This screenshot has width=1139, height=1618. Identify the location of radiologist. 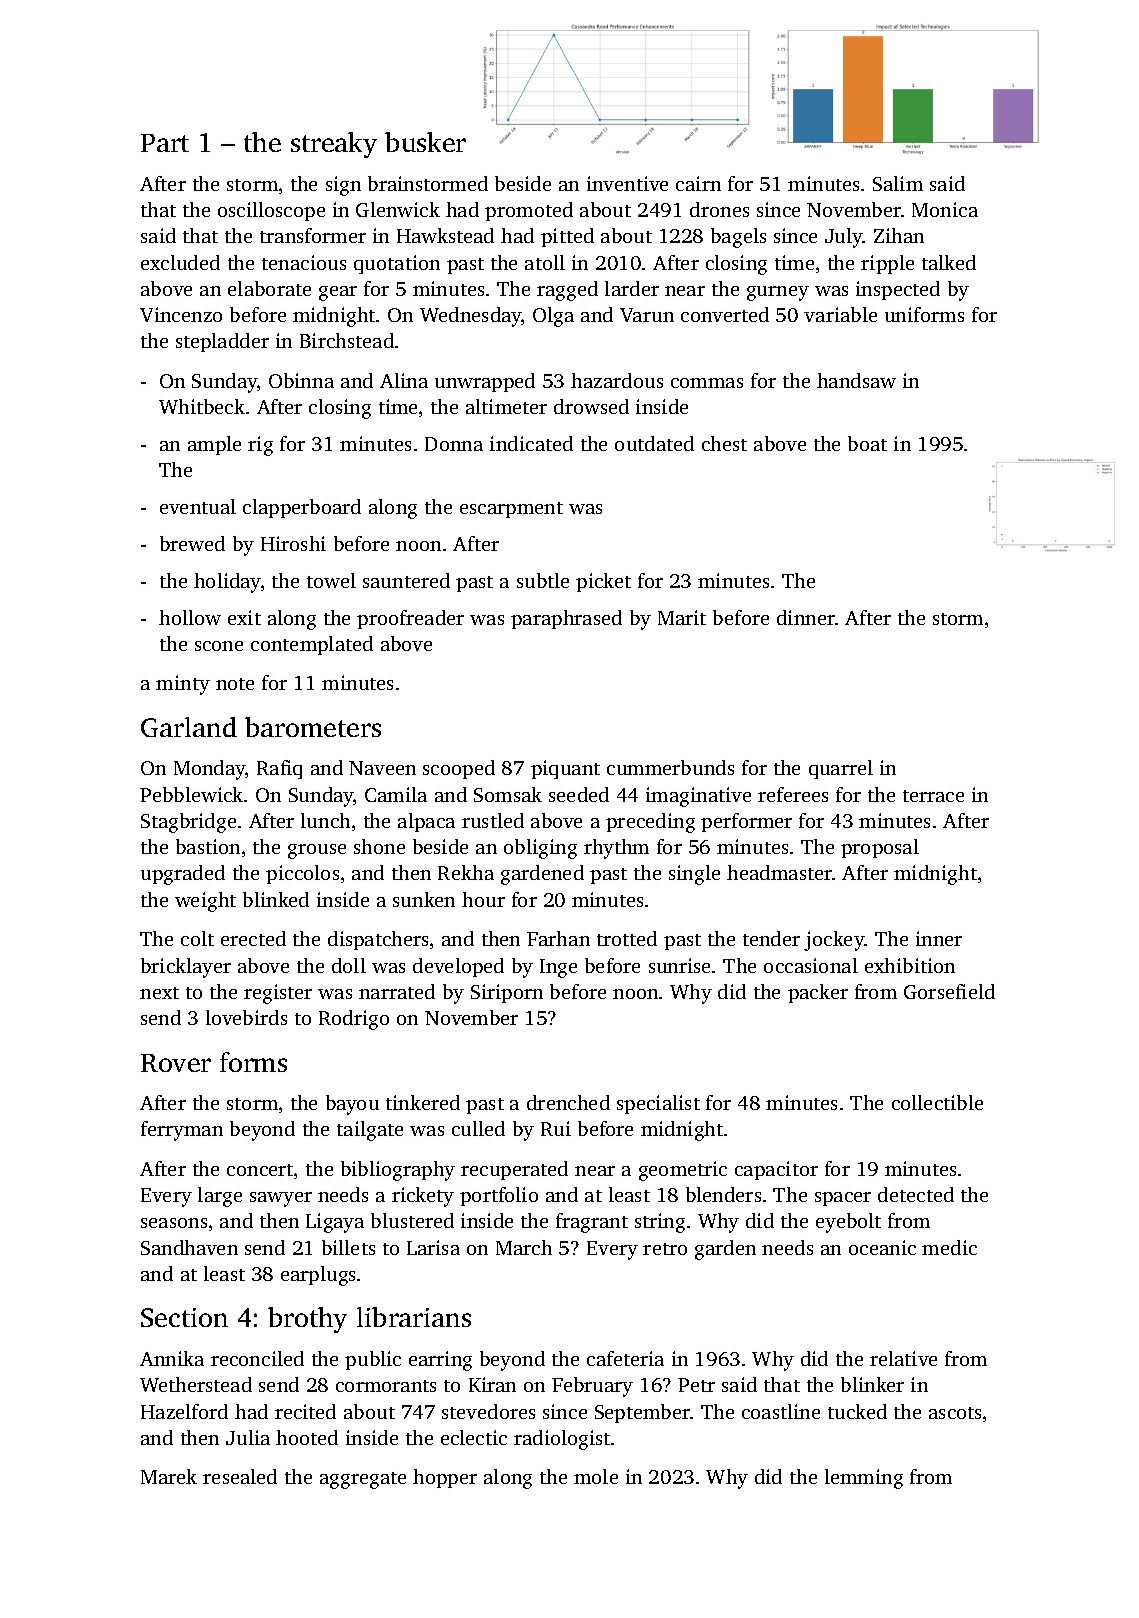
(562, 1440).
